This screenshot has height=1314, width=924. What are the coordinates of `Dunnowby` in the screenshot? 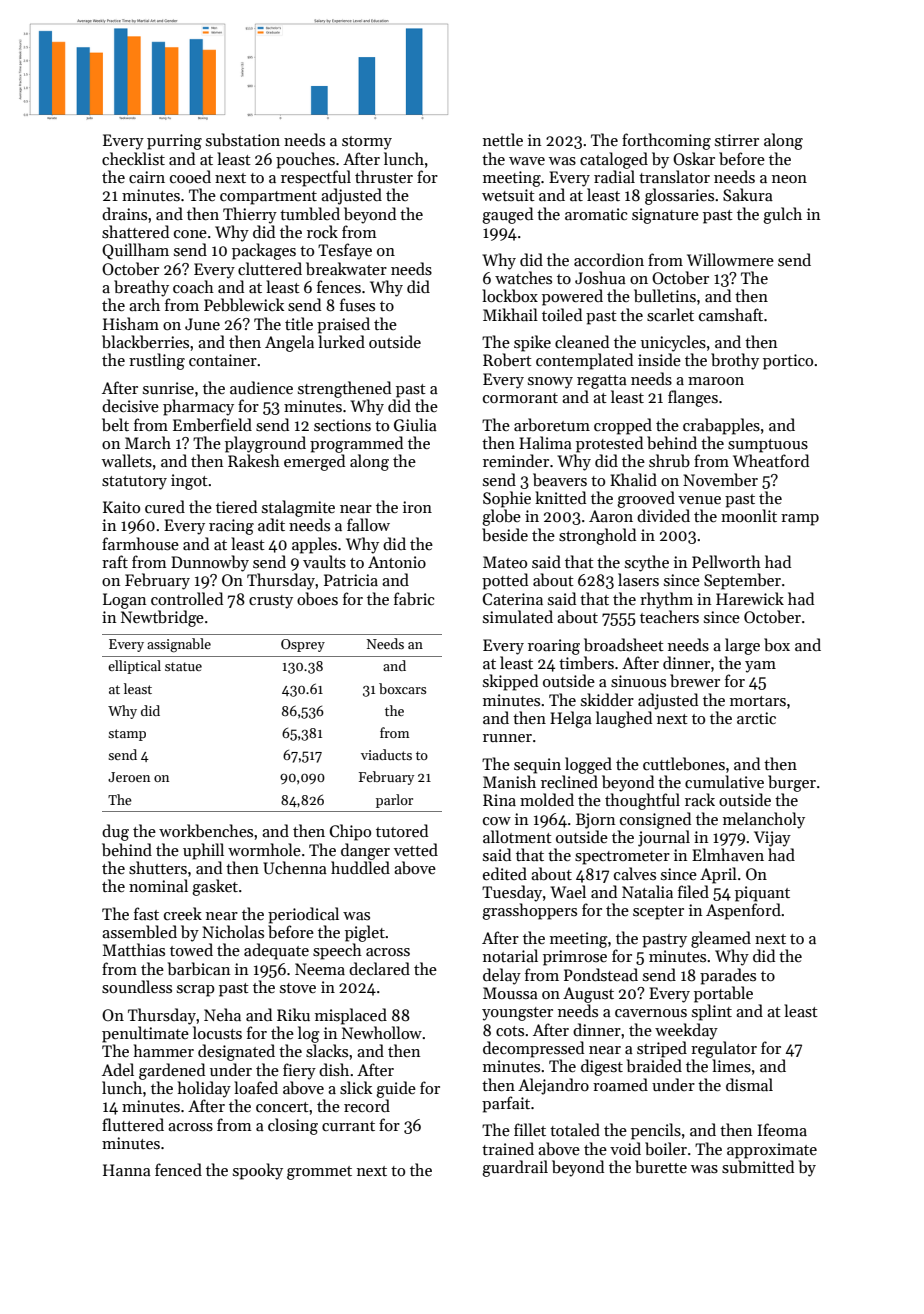 It's located at (210, 563).
